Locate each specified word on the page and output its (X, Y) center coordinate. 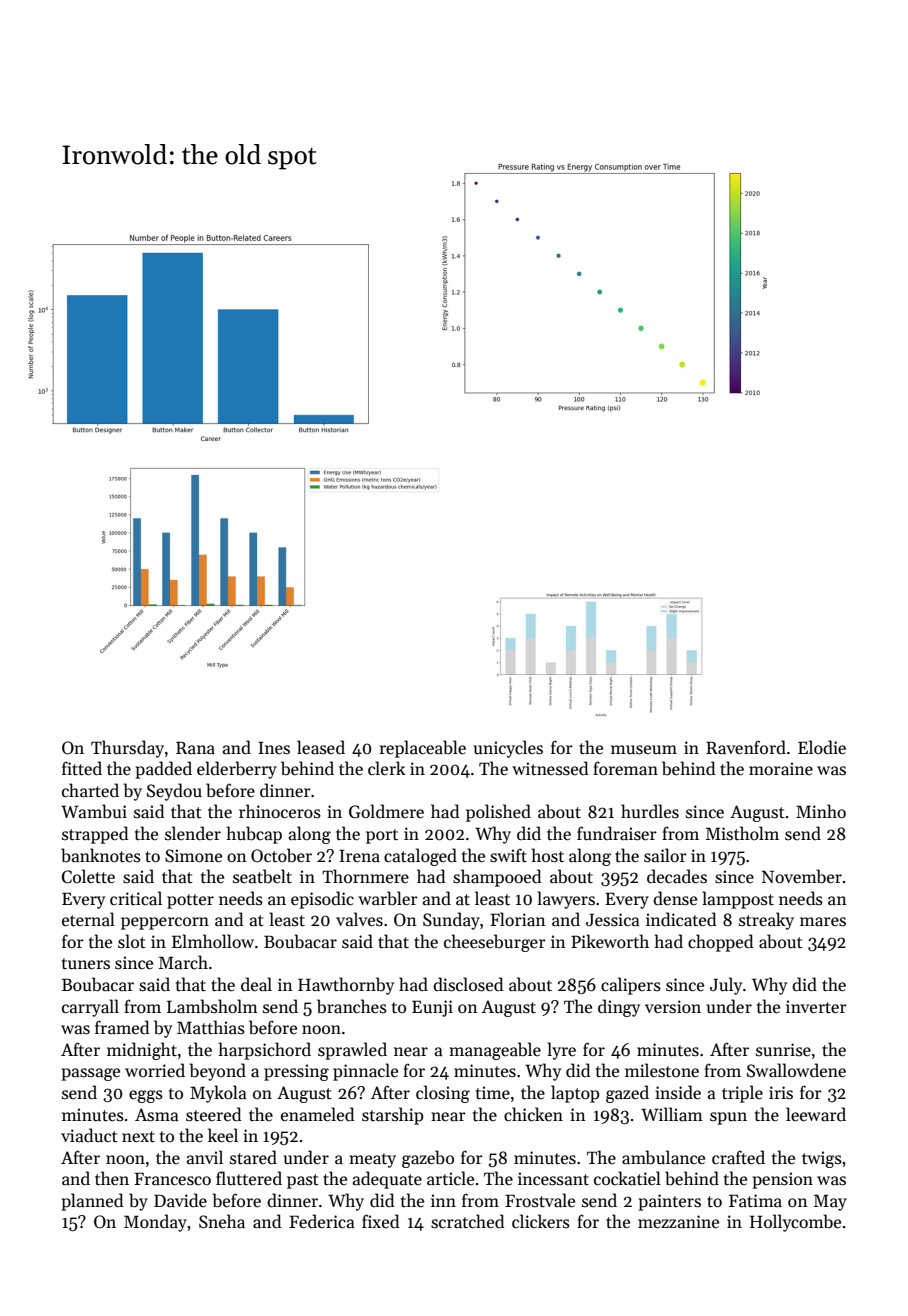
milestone (662, 1070)
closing (443, 1094)
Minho (821, 811)
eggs (146, 1096)
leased (321, 747)
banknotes (101, 855)
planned (92, 1202)
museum (644, 750)
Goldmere (386, 811)
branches (352, 1006)
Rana (195, 747)
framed (122, 1027)
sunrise (783, 1050)
